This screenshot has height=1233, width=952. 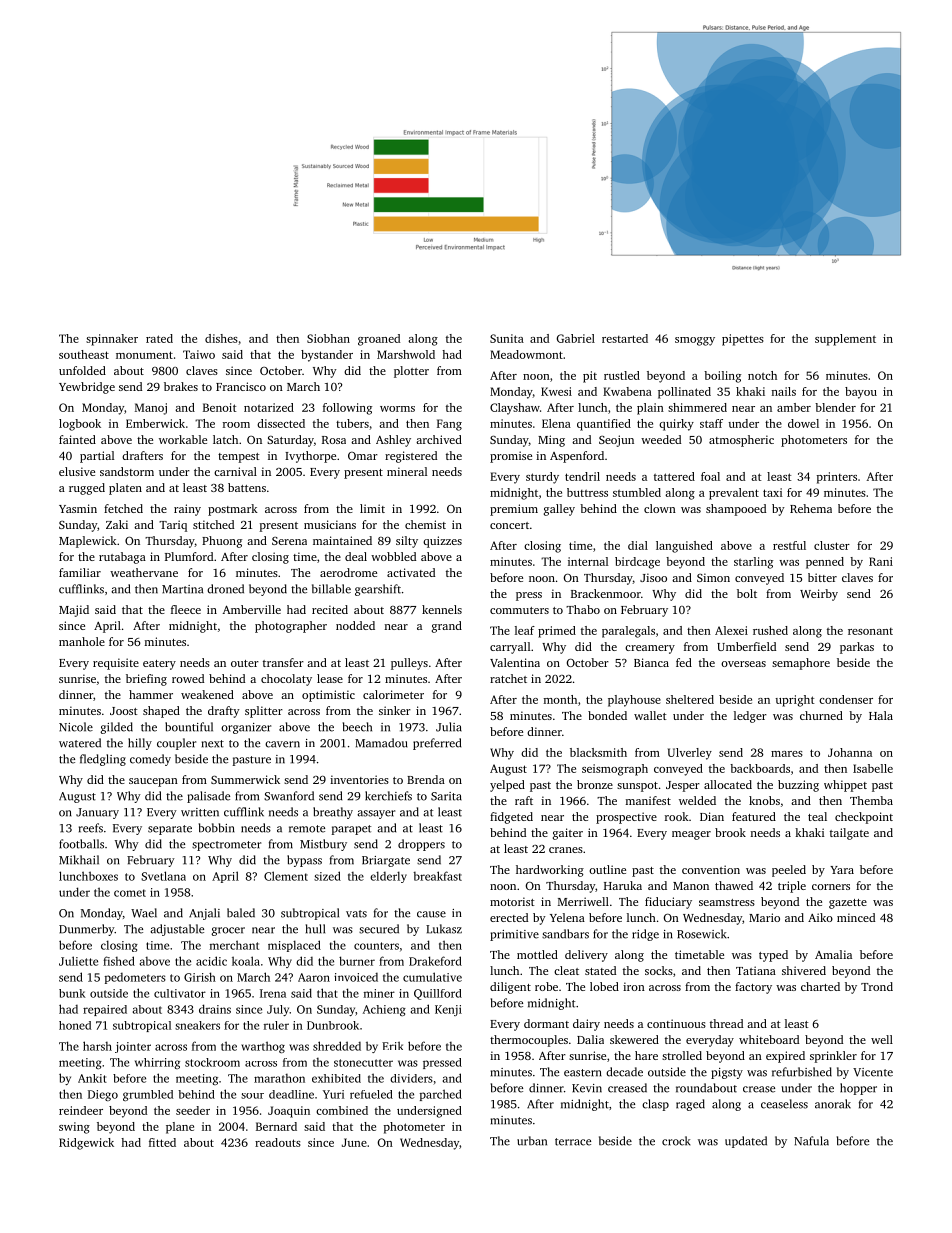 What do you see at coordinates (575, 338) in the screenshot?
I see `Gabriel` at bounding box center [575, 338].
